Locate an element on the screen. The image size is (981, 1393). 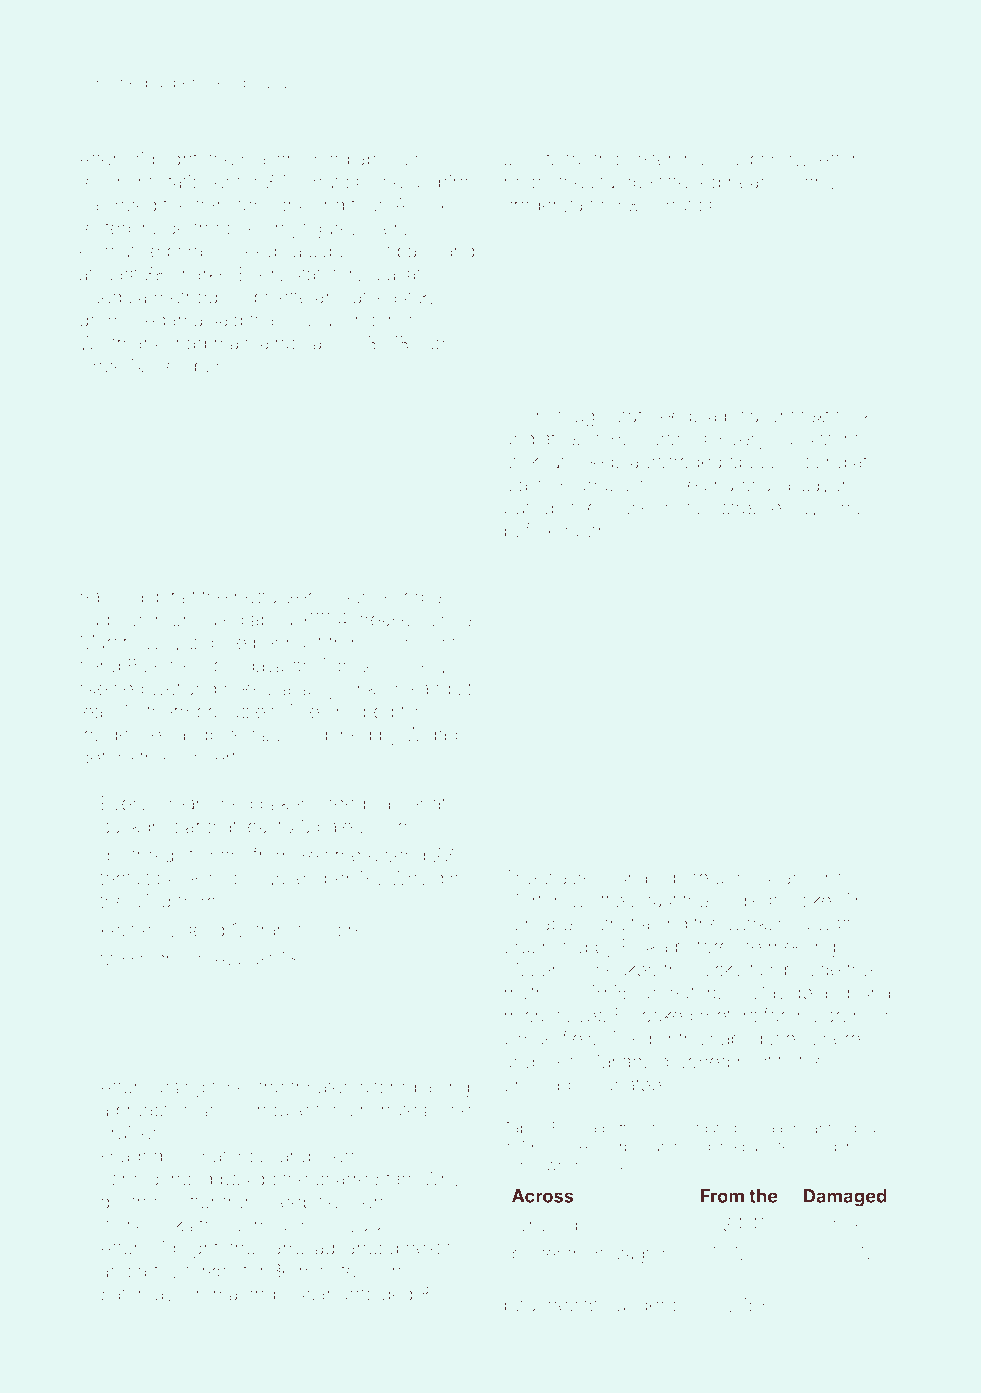
tough is located at coordinates (581, 417).
